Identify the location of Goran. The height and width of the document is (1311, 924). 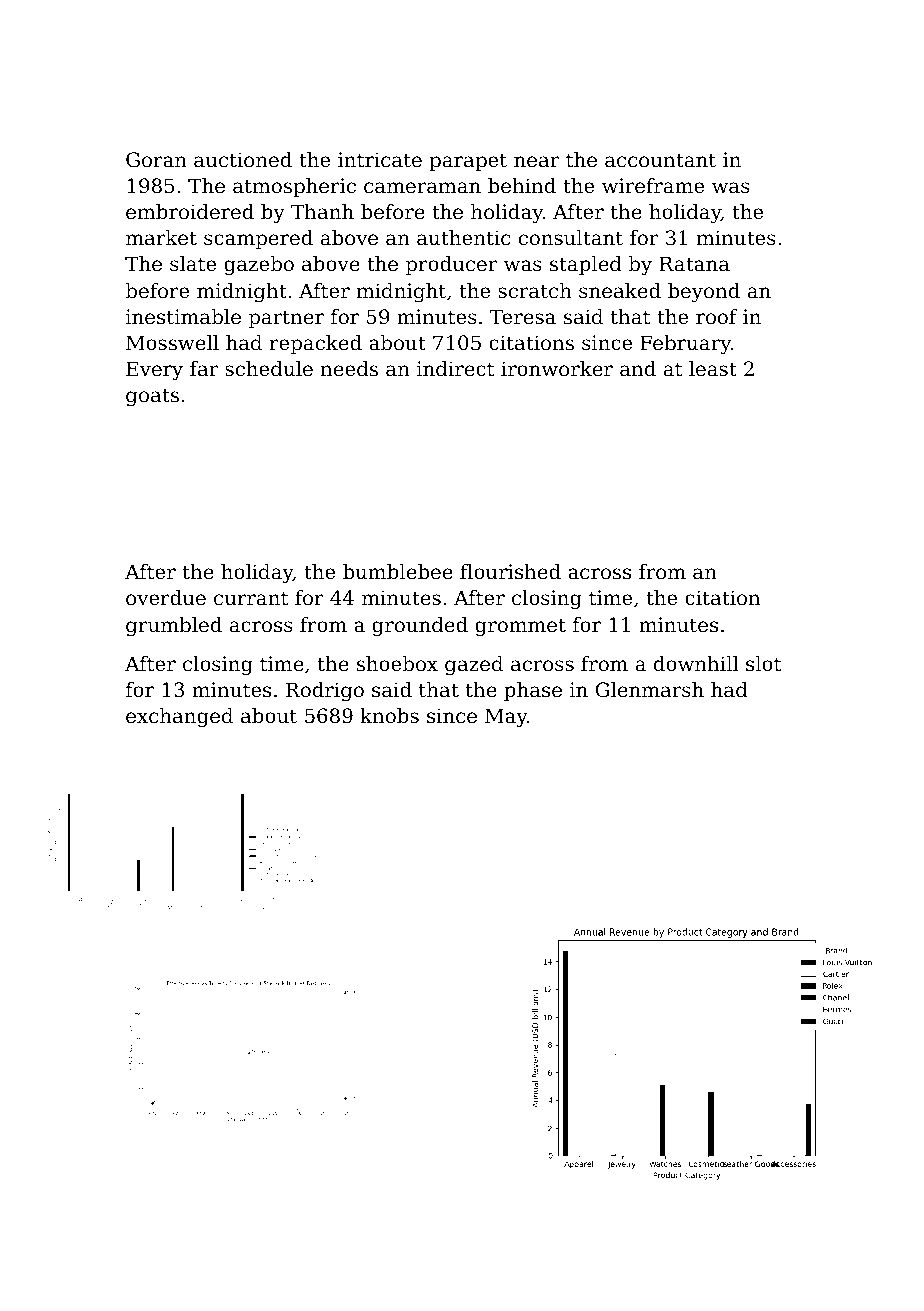
(156, 160).
